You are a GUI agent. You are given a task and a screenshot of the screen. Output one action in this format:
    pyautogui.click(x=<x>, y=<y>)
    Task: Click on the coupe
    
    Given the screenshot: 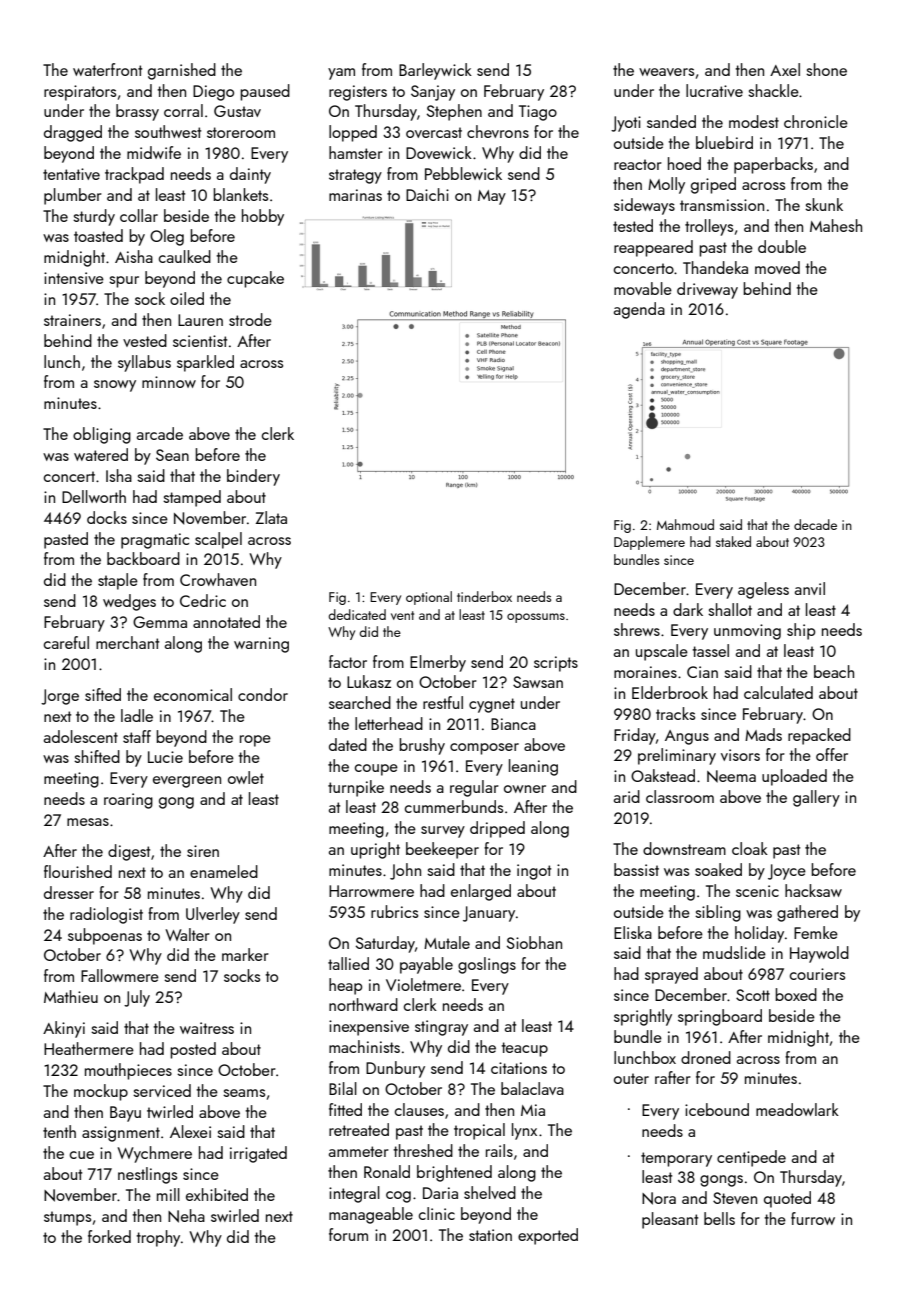 What is the action you would take?
    pyautogui.click(x=376, y=770)
